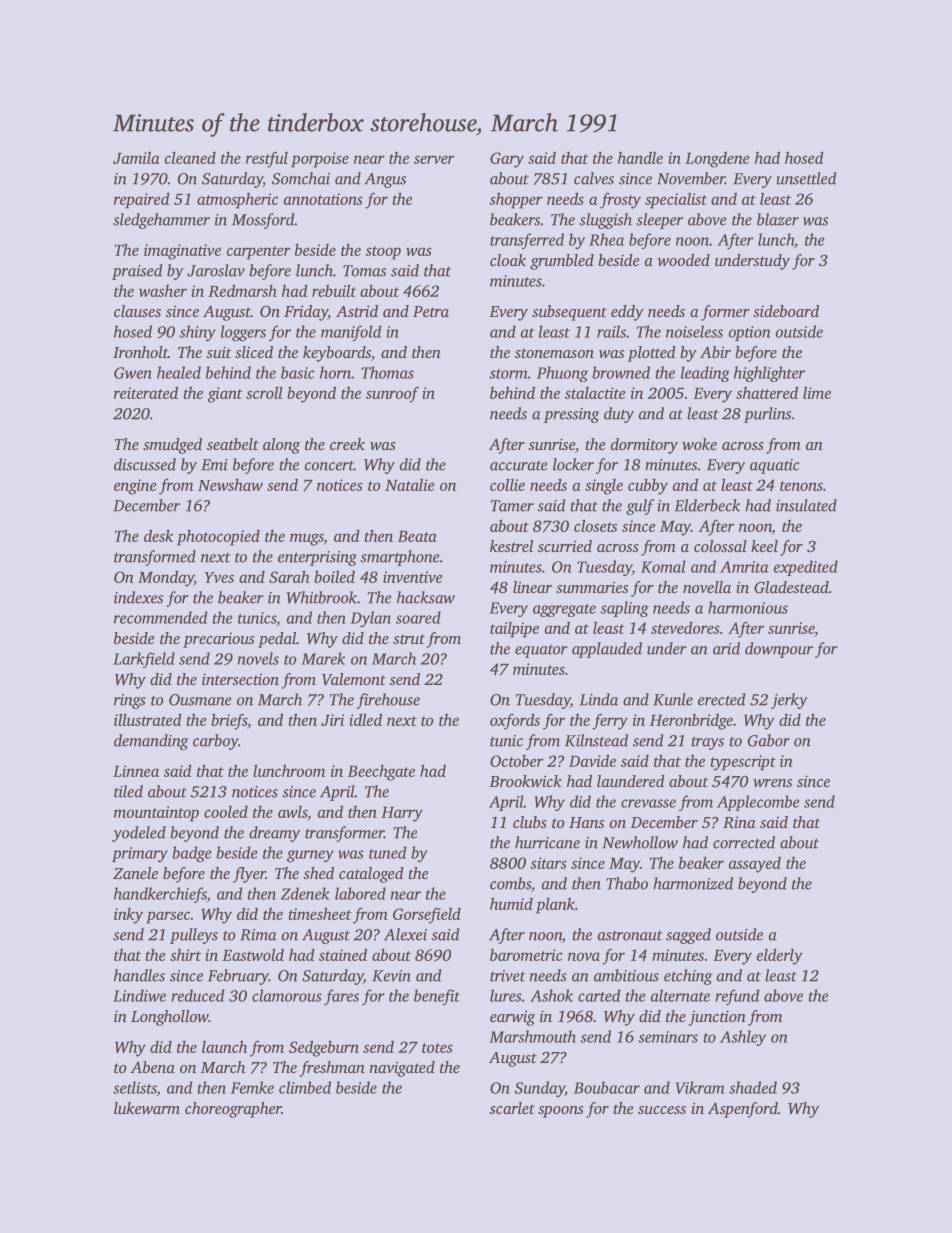 This document has width=952, height=1233. Describe the element at coordinates (778, 219) in the document. I see `blazer` at that location.
